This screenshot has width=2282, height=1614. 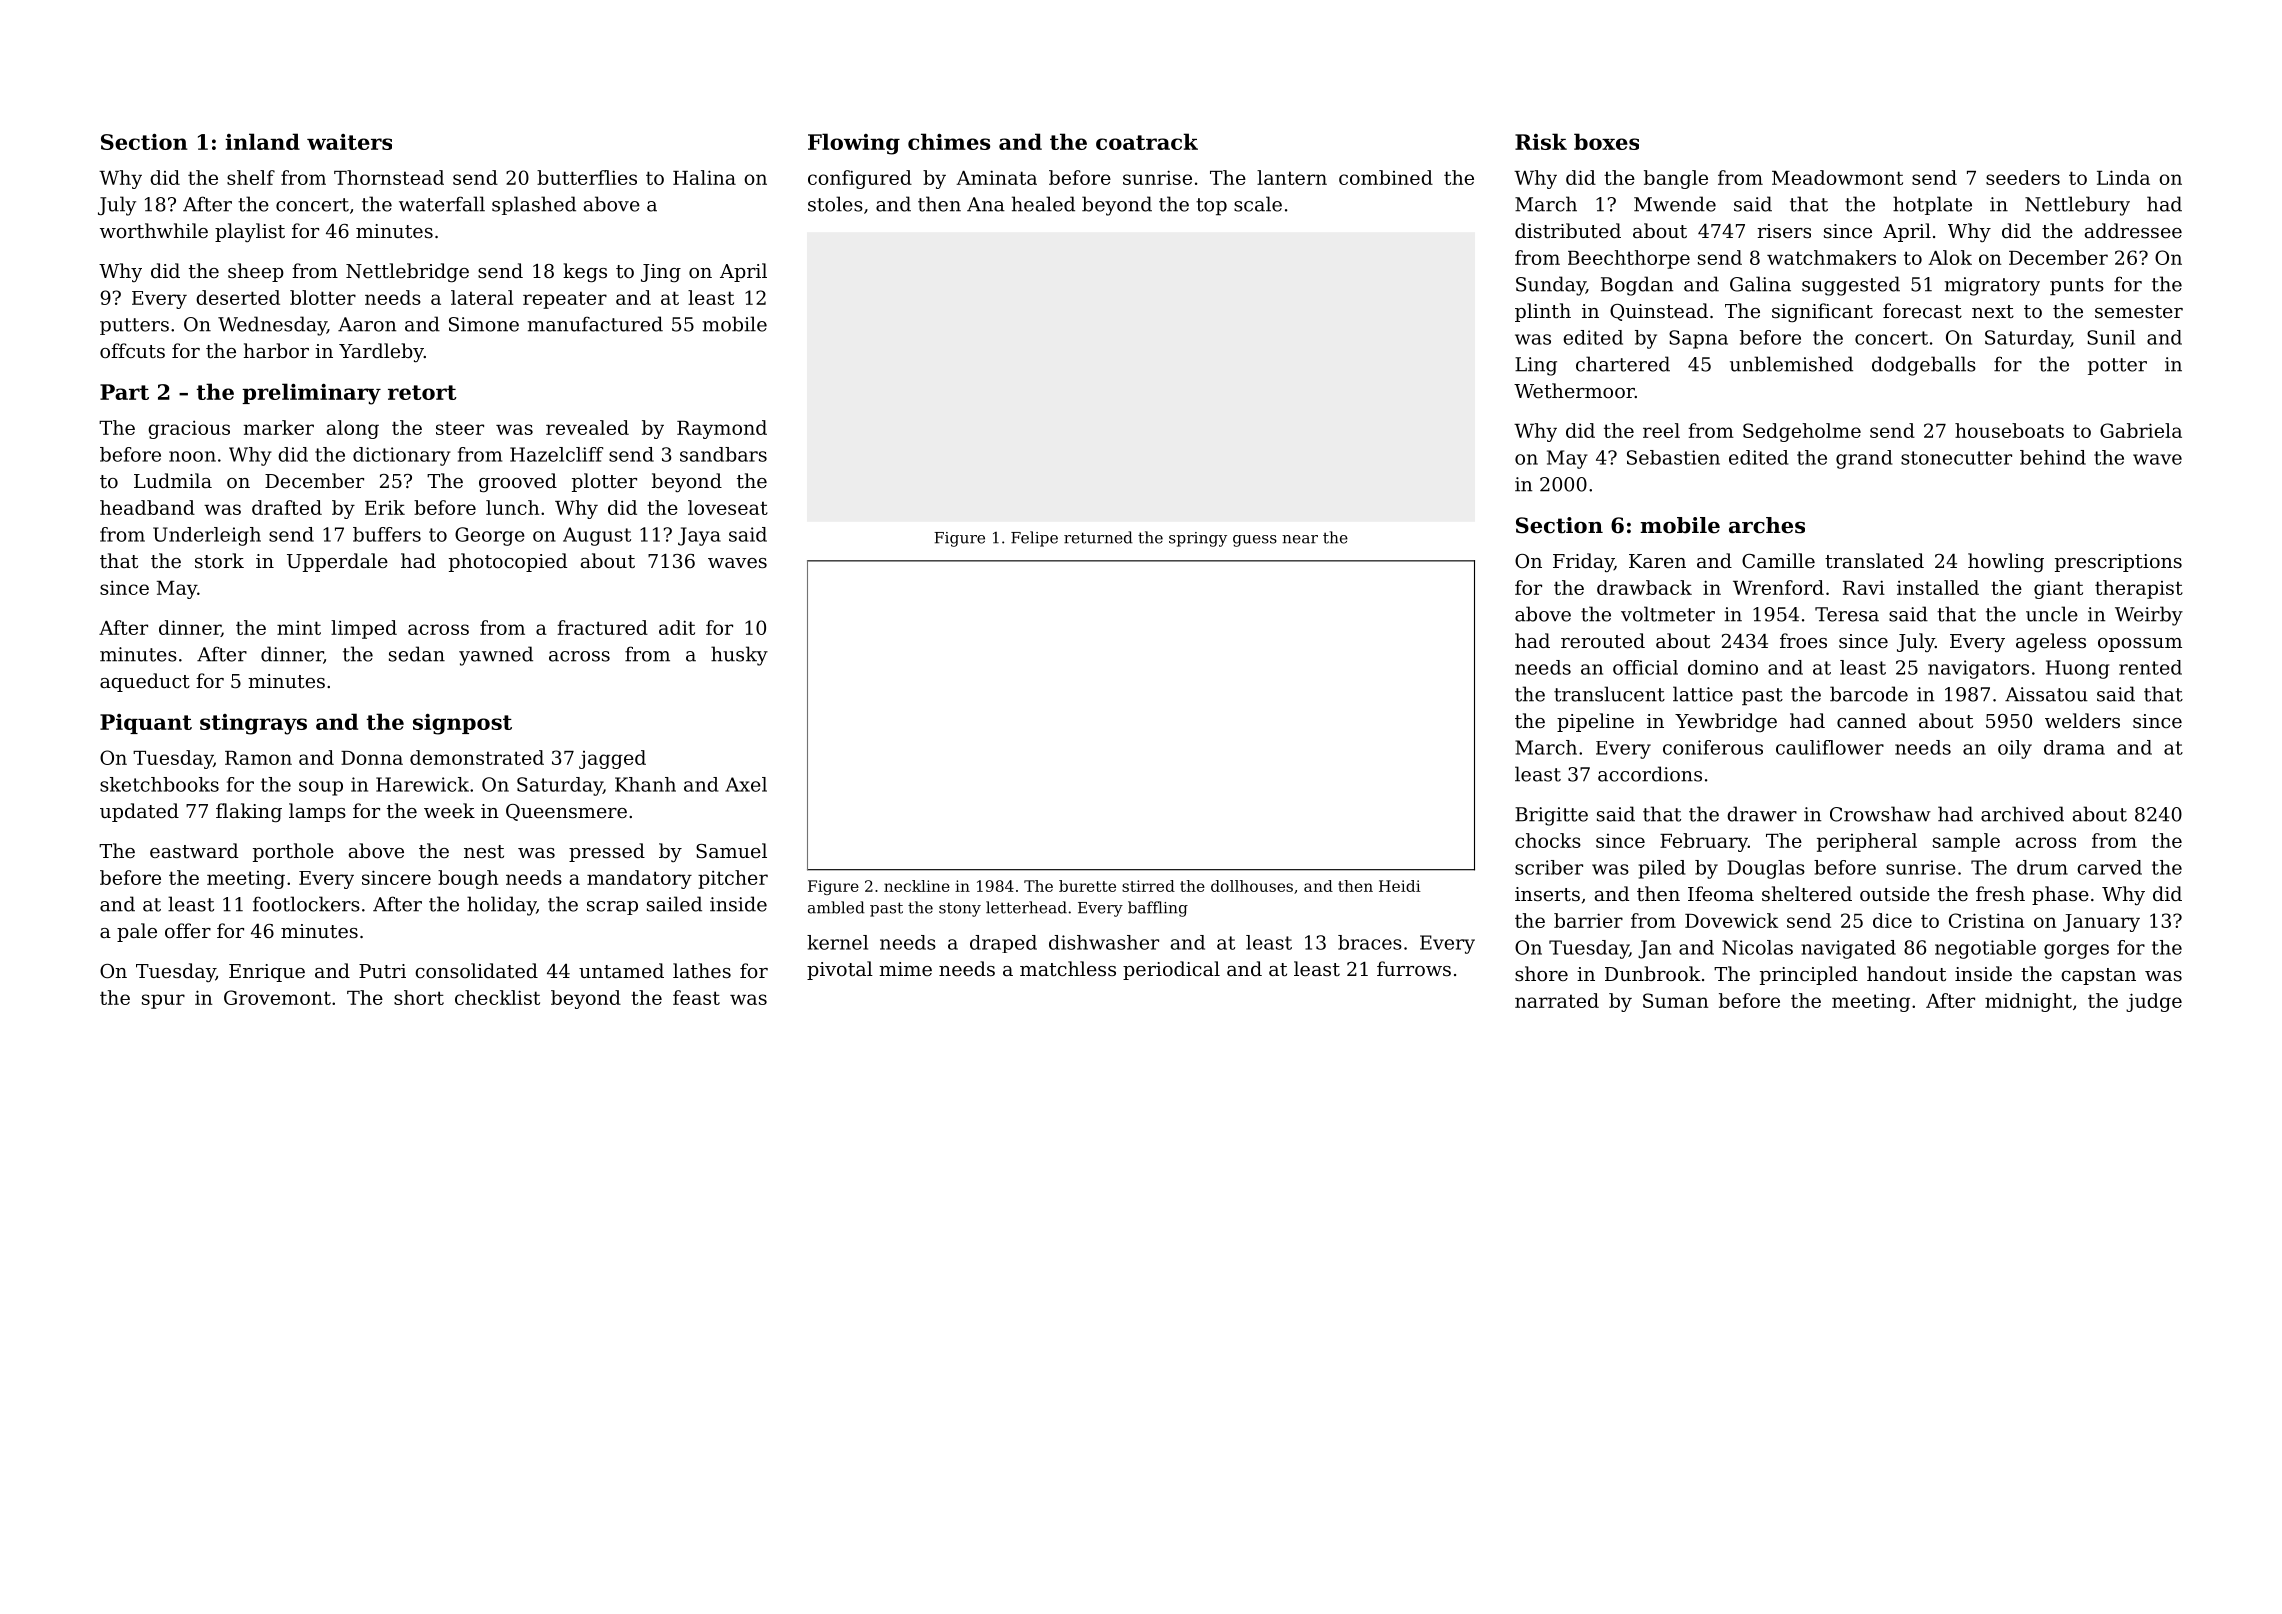 I want to click on feast, so click(x=696, y=997).
